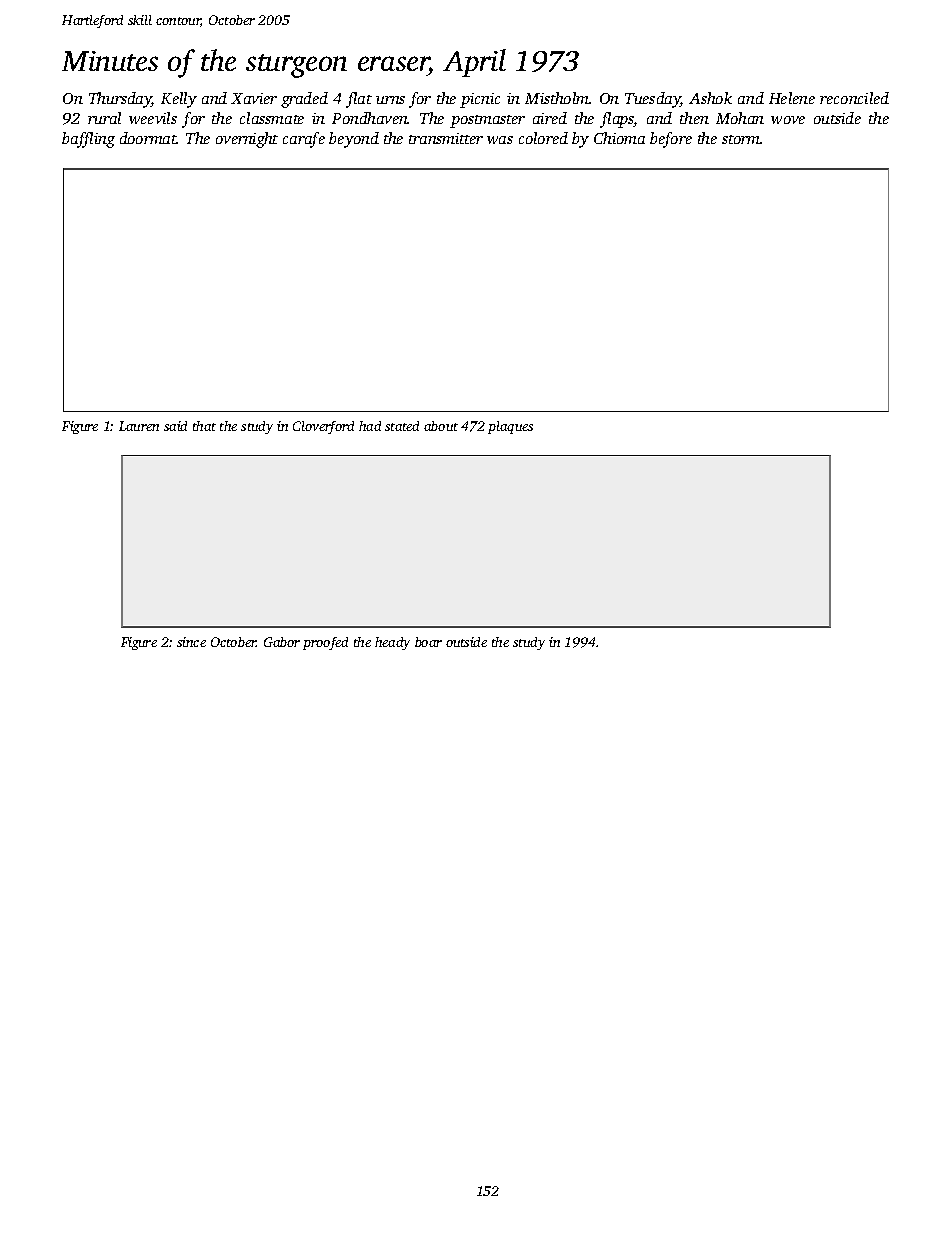 This screenshot has width=952, height=1233. What do you see at coordinates (392, 643) in the screenshot?
I see `heady` at bounding box center [392, 643].
